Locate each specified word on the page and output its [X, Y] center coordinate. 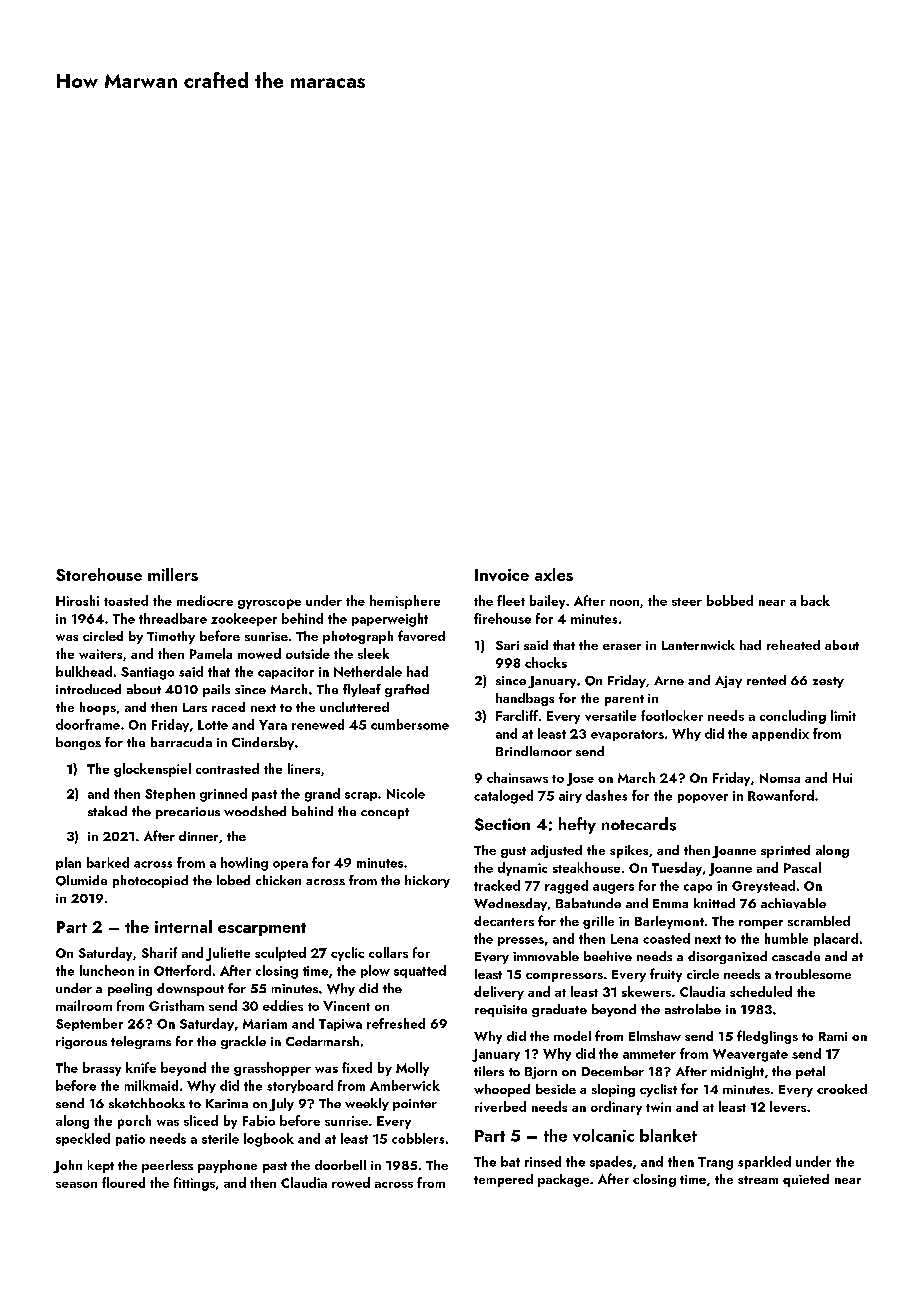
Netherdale [368, 671]
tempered [503, 1180]
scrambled [819, 921]
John [67, 1166]
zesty [828, 682]
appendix [780, 734]
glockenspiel [152, 770]
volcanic [603, 1135]
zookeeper [244, 619]
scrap [361, 796]
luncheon [107, 970]
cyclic [347, 954]
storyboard [300, 1086]
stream [758, 1180]
